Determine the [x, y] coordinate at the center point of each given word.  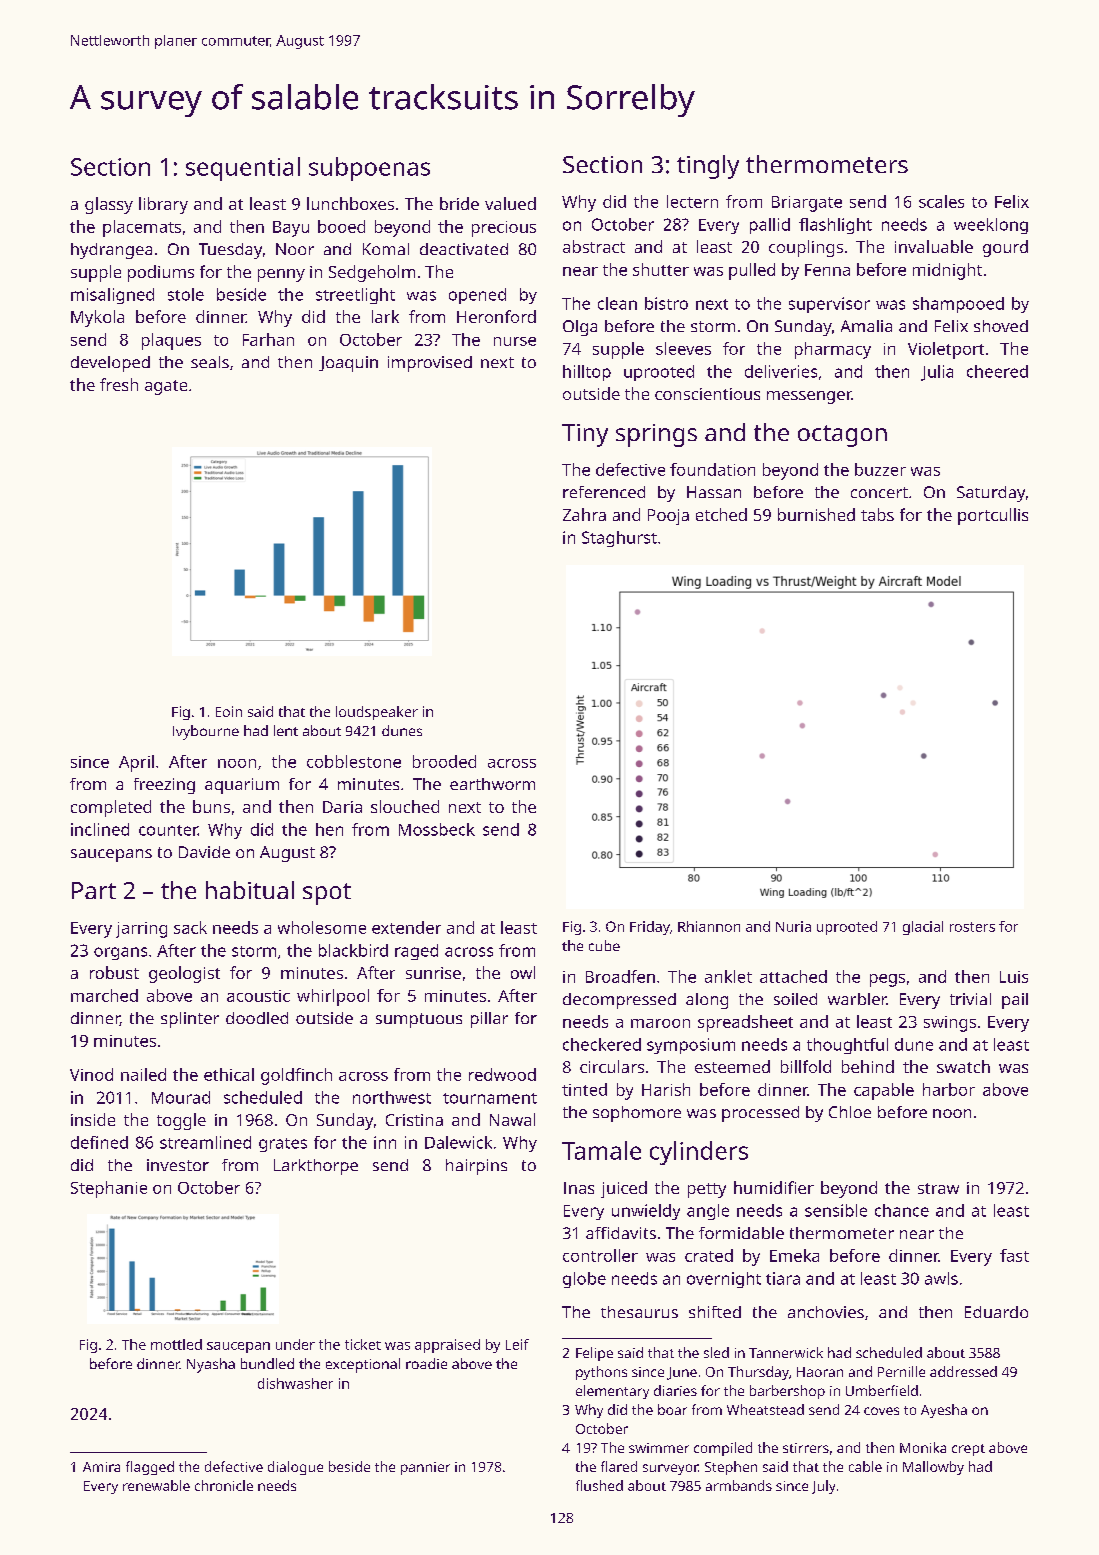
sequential [243, 169]
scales [941, 201]
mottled [176, 1344]
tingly [708, 167]
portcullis [993, 516]
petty [707, 1190]
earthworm [492, 784]
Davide [204, 852]
